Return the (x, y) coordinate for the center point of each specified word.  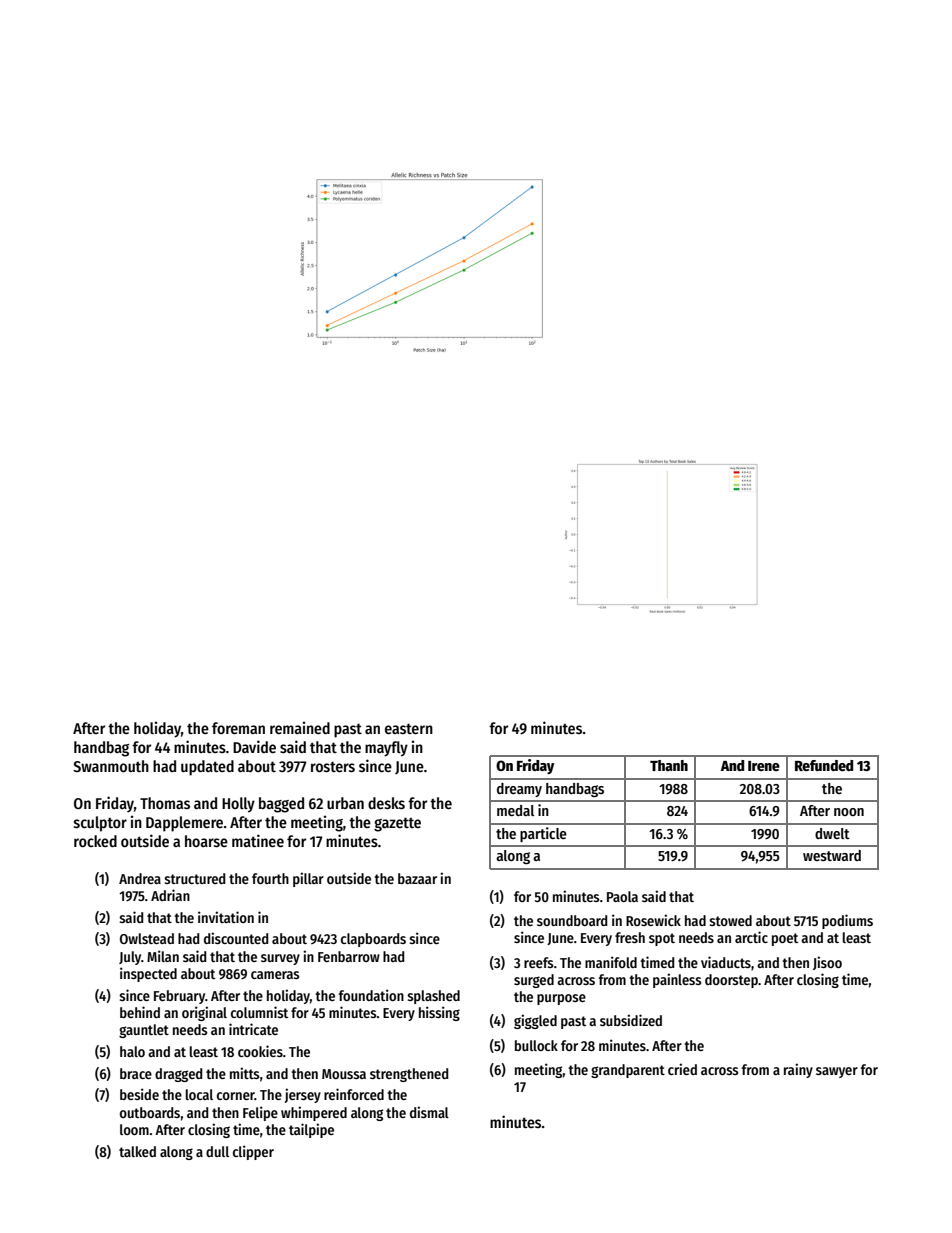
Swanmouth (111, 766)
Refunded (824, 765)
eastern (409, 729)
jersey (303, 1095)
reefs (539, 962)
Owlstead (147, 938)
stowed (730, 920)
